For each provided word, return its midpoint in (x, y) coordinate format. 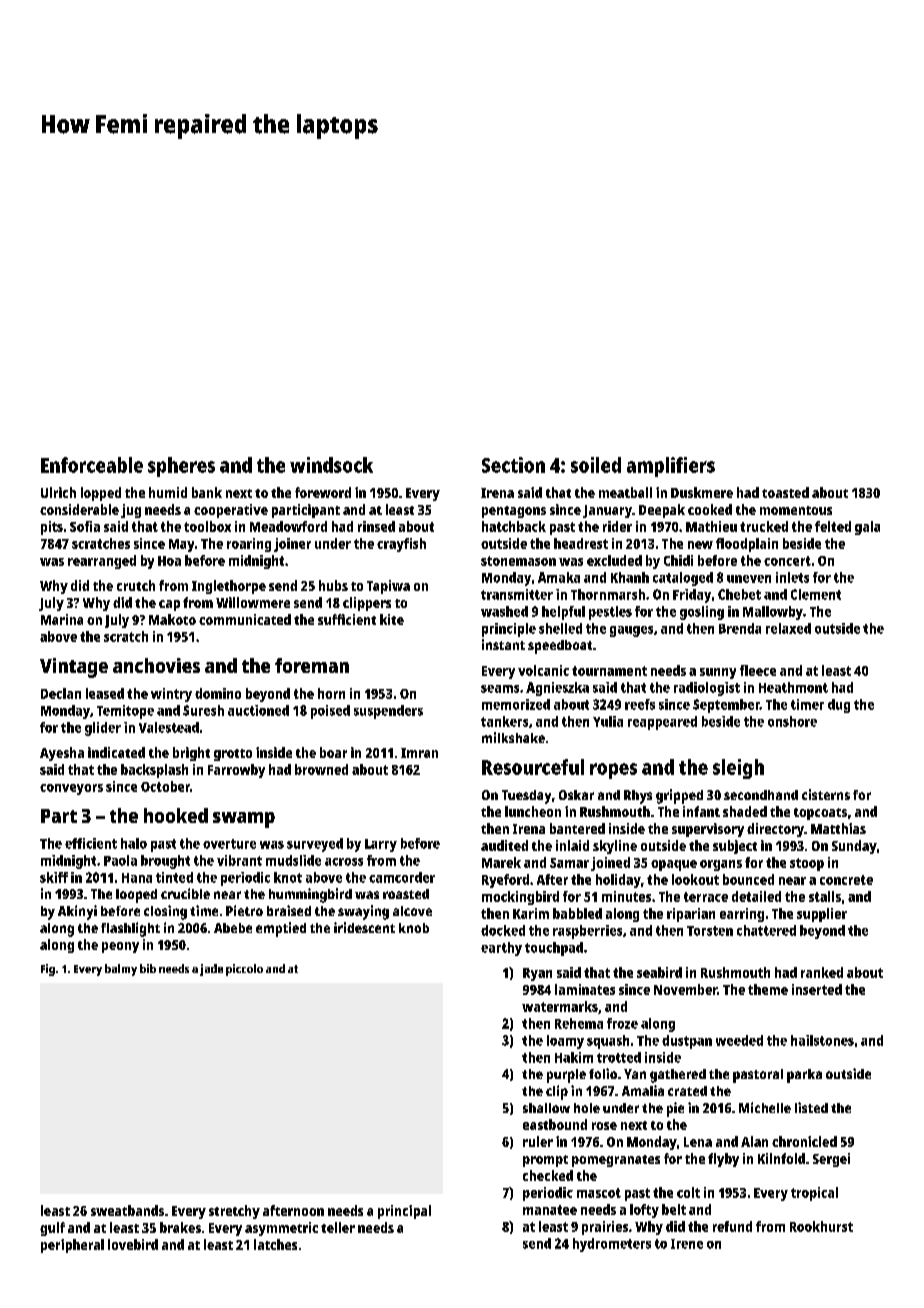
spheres (181, 467)
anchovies (156, 665)
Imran (419, 753)
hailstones (822, 1040)
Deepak (662, 511)
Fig (48, 970)
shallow (546, 1108)
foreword (323, 492)
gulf (52, 1229)
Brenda (740, 628)
